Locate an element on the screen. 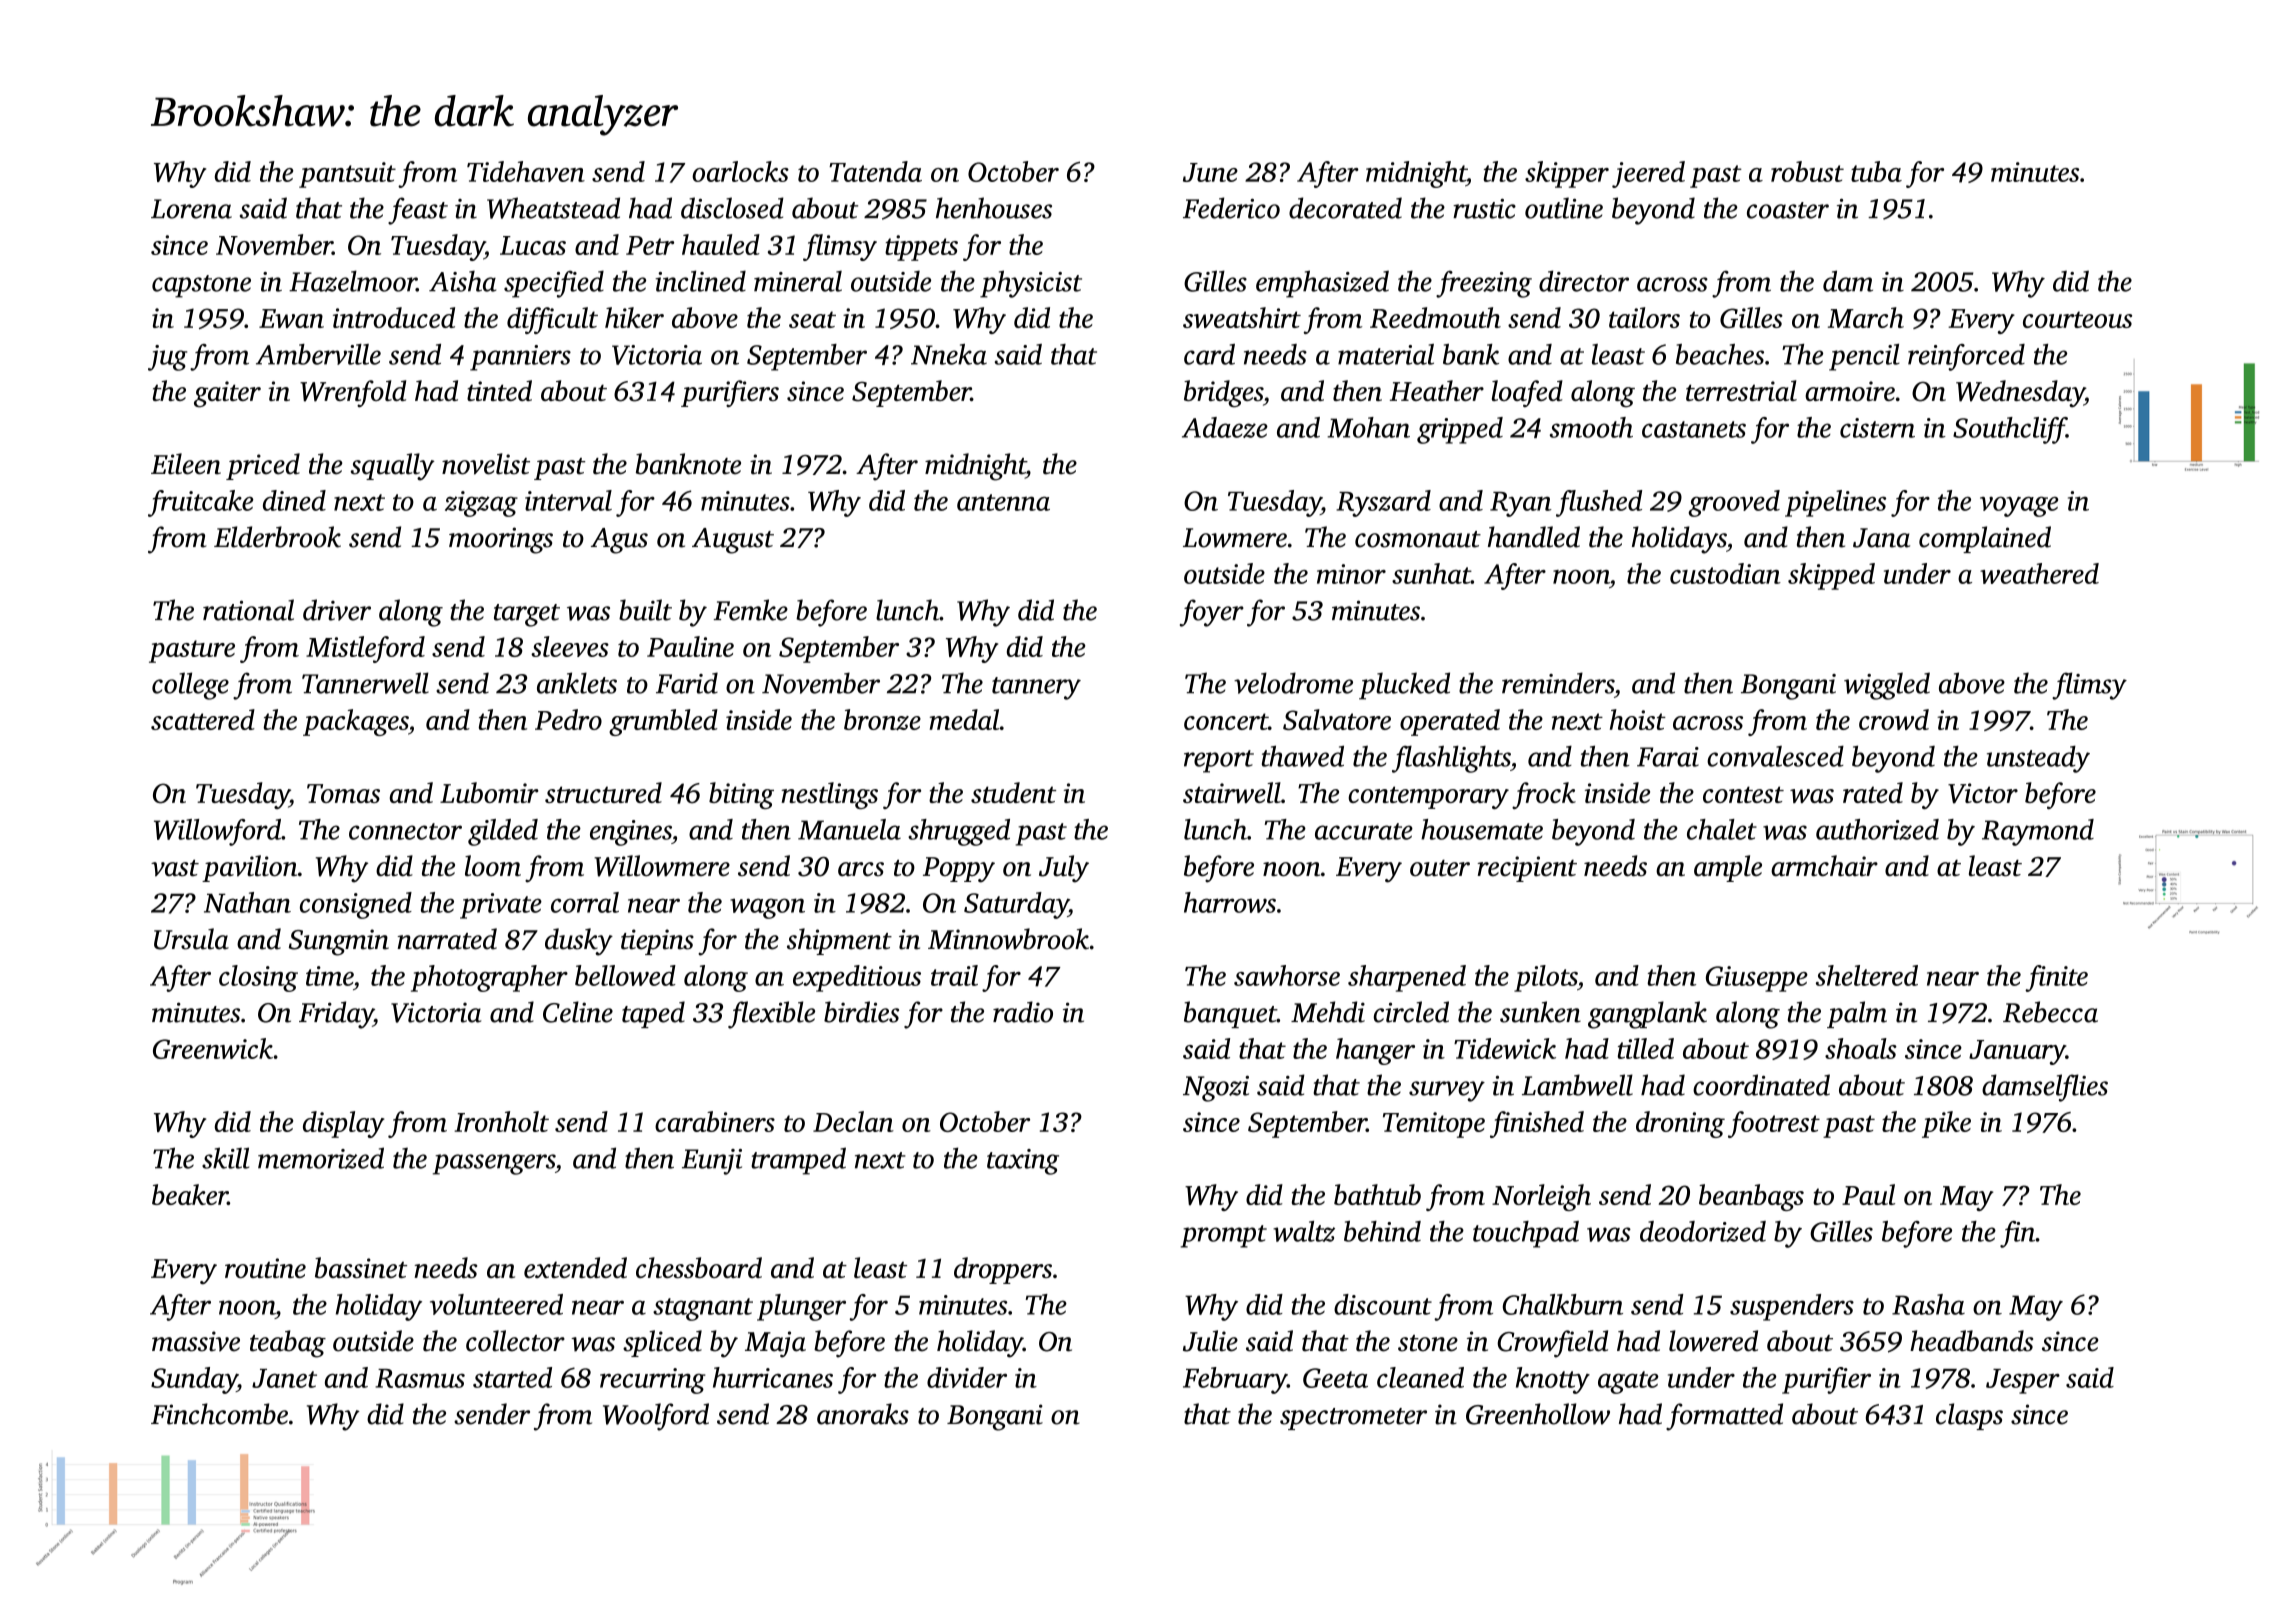 The image size is (2292, 1620). hiker is located at coordinates (634, 317).
